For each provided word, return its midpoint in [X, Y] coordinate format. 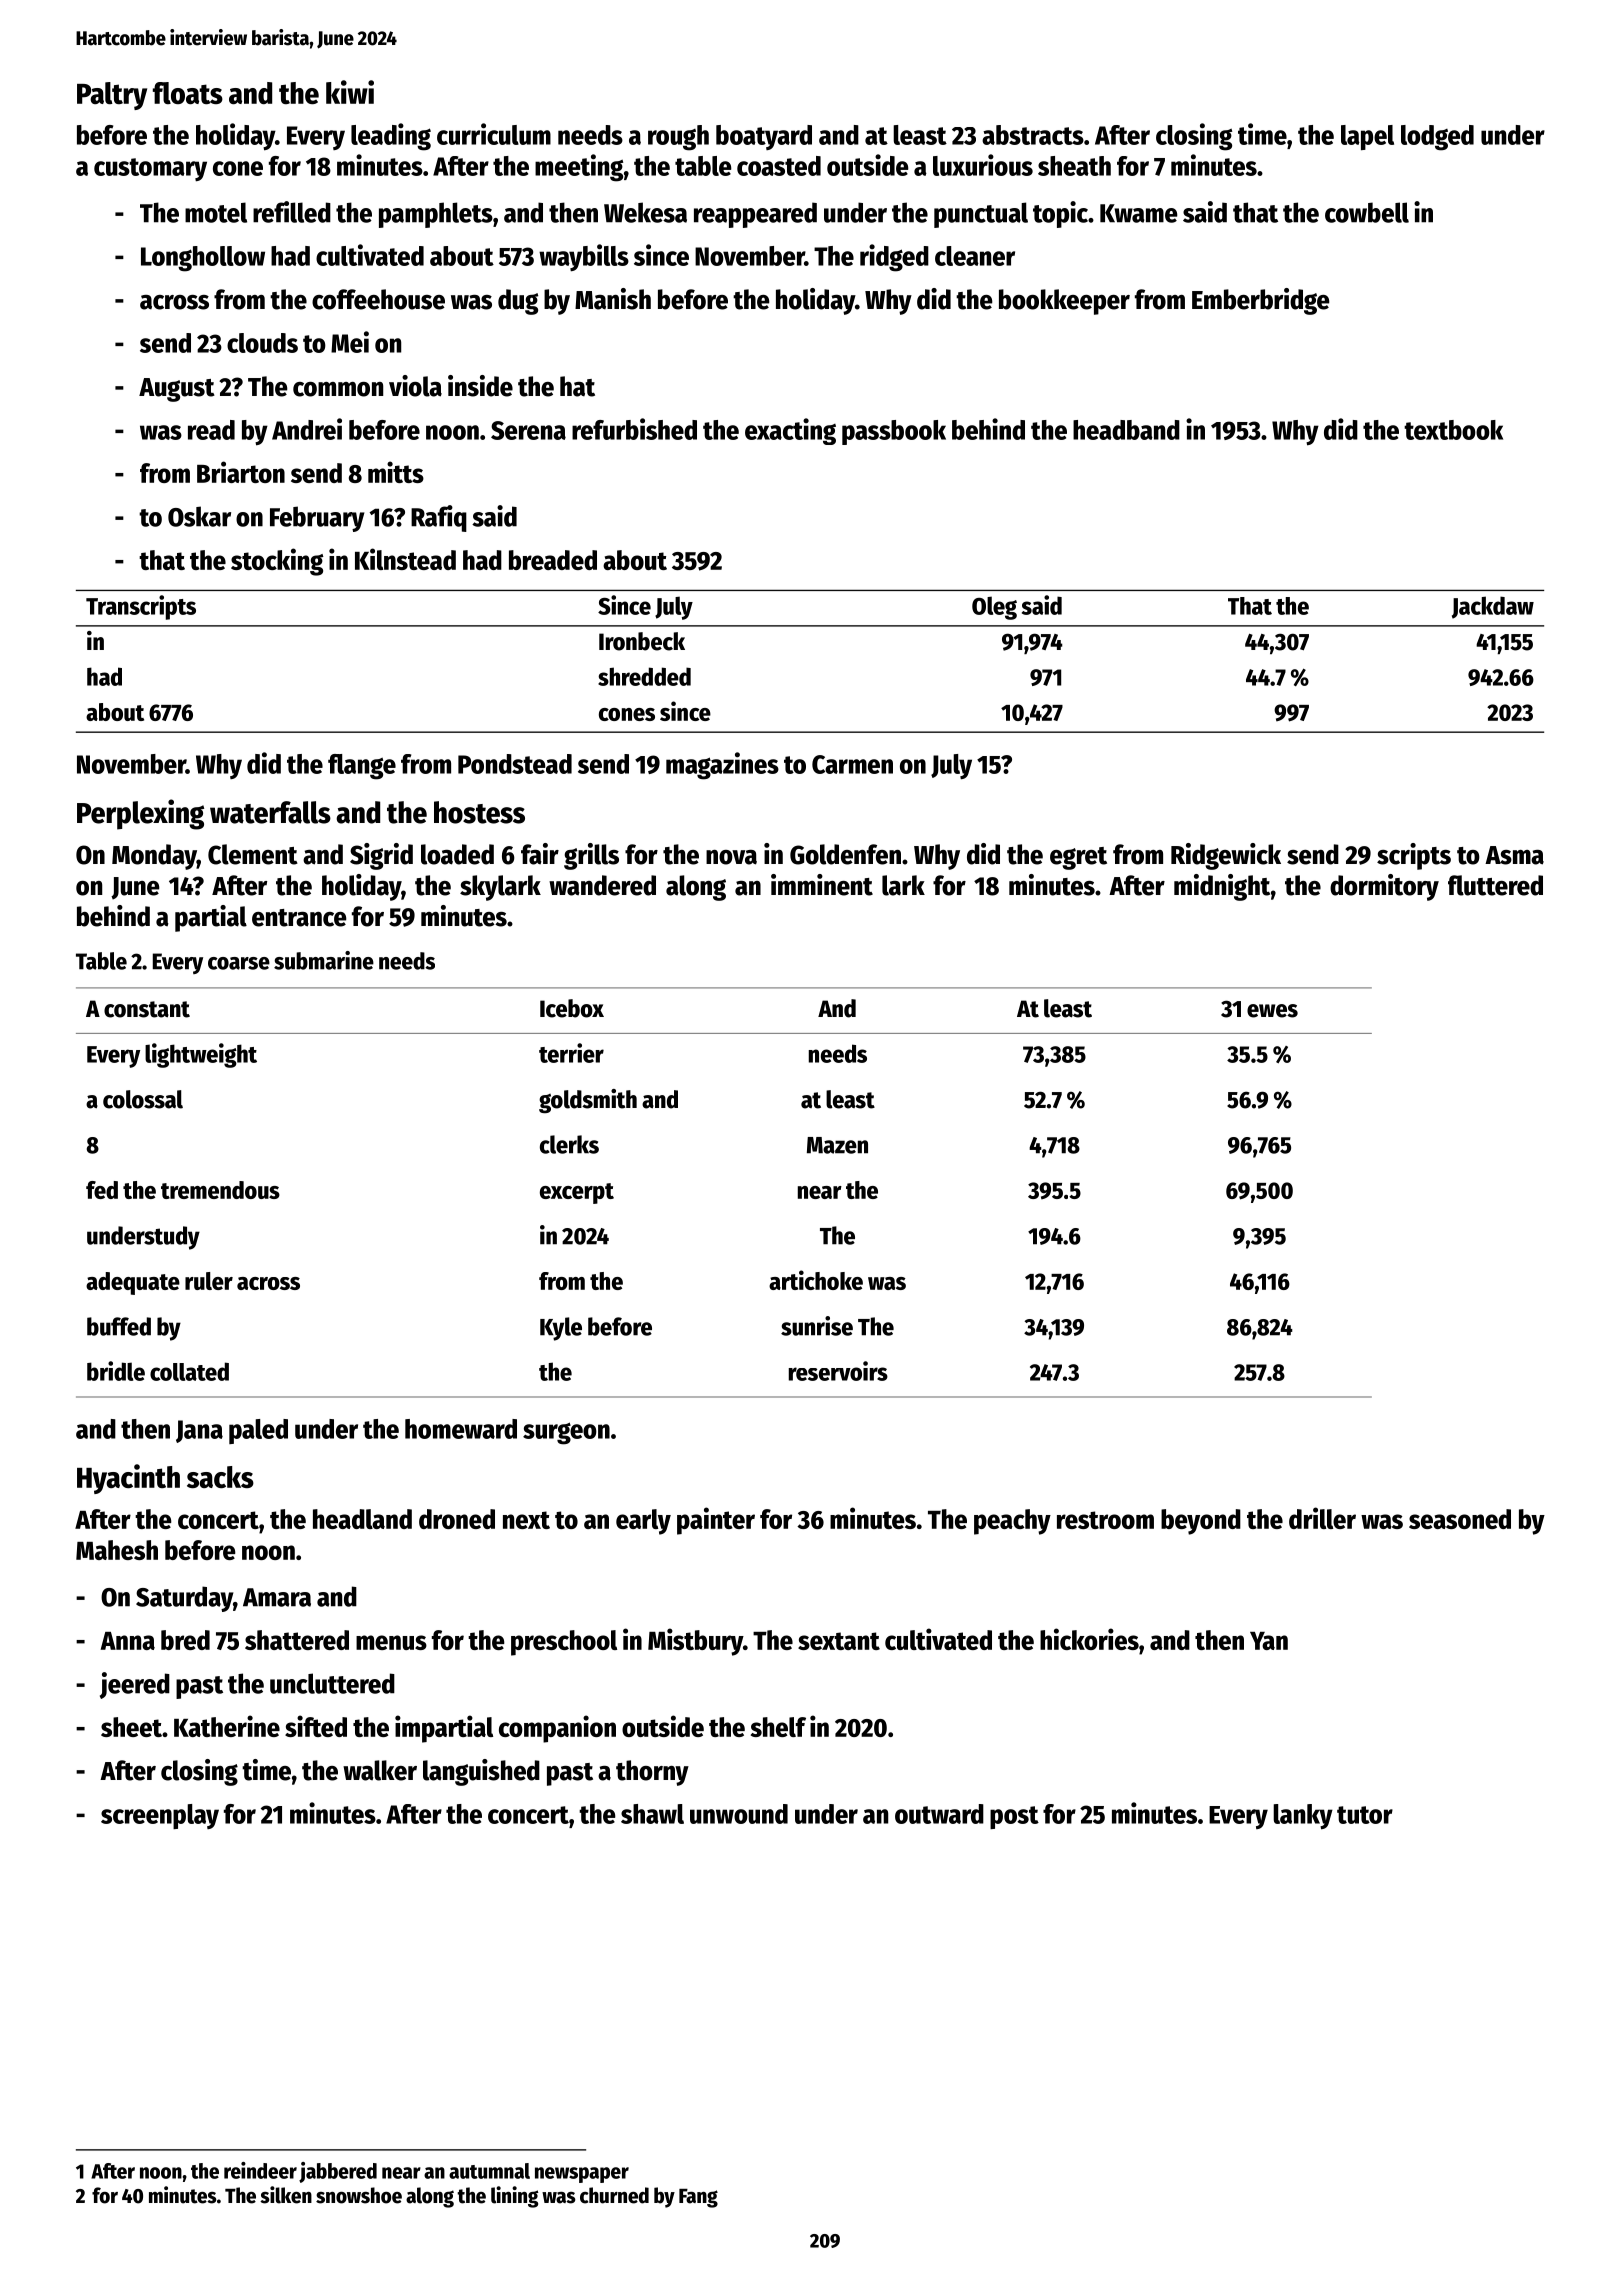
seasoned [1460, 1519]
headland [362, 1519]
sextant [839, 1641]
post [1014, 1817]
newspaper [582, 2175]
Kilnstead [405, 559]
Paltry [112, 96]
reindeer [260, 2170]
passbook [894, 432]
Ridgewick [1226, 856]
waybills [584, 257]
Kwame [1139, 213]
